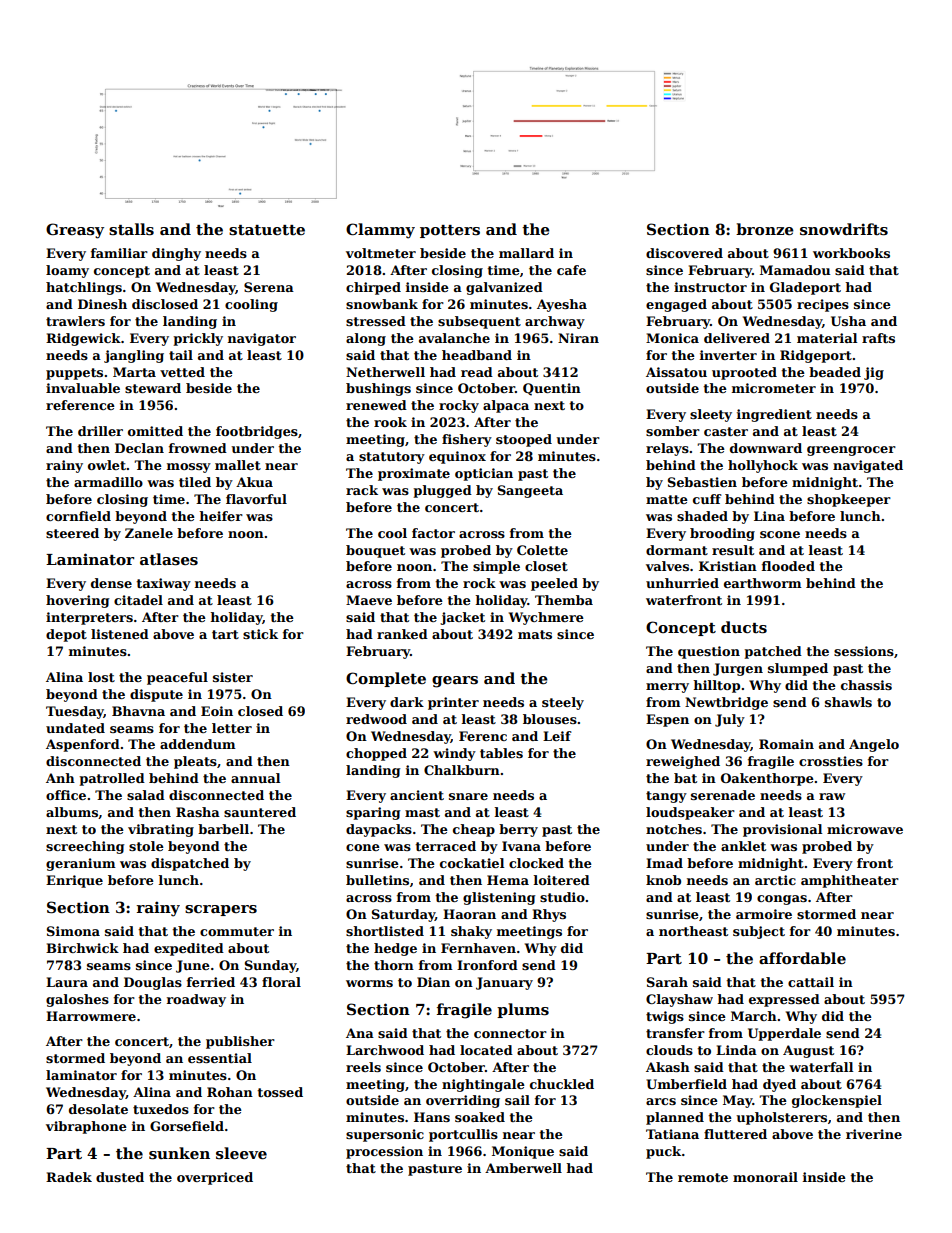 The image size is (952, 1233). I want to click on Ayesha, so click(562, 305).
